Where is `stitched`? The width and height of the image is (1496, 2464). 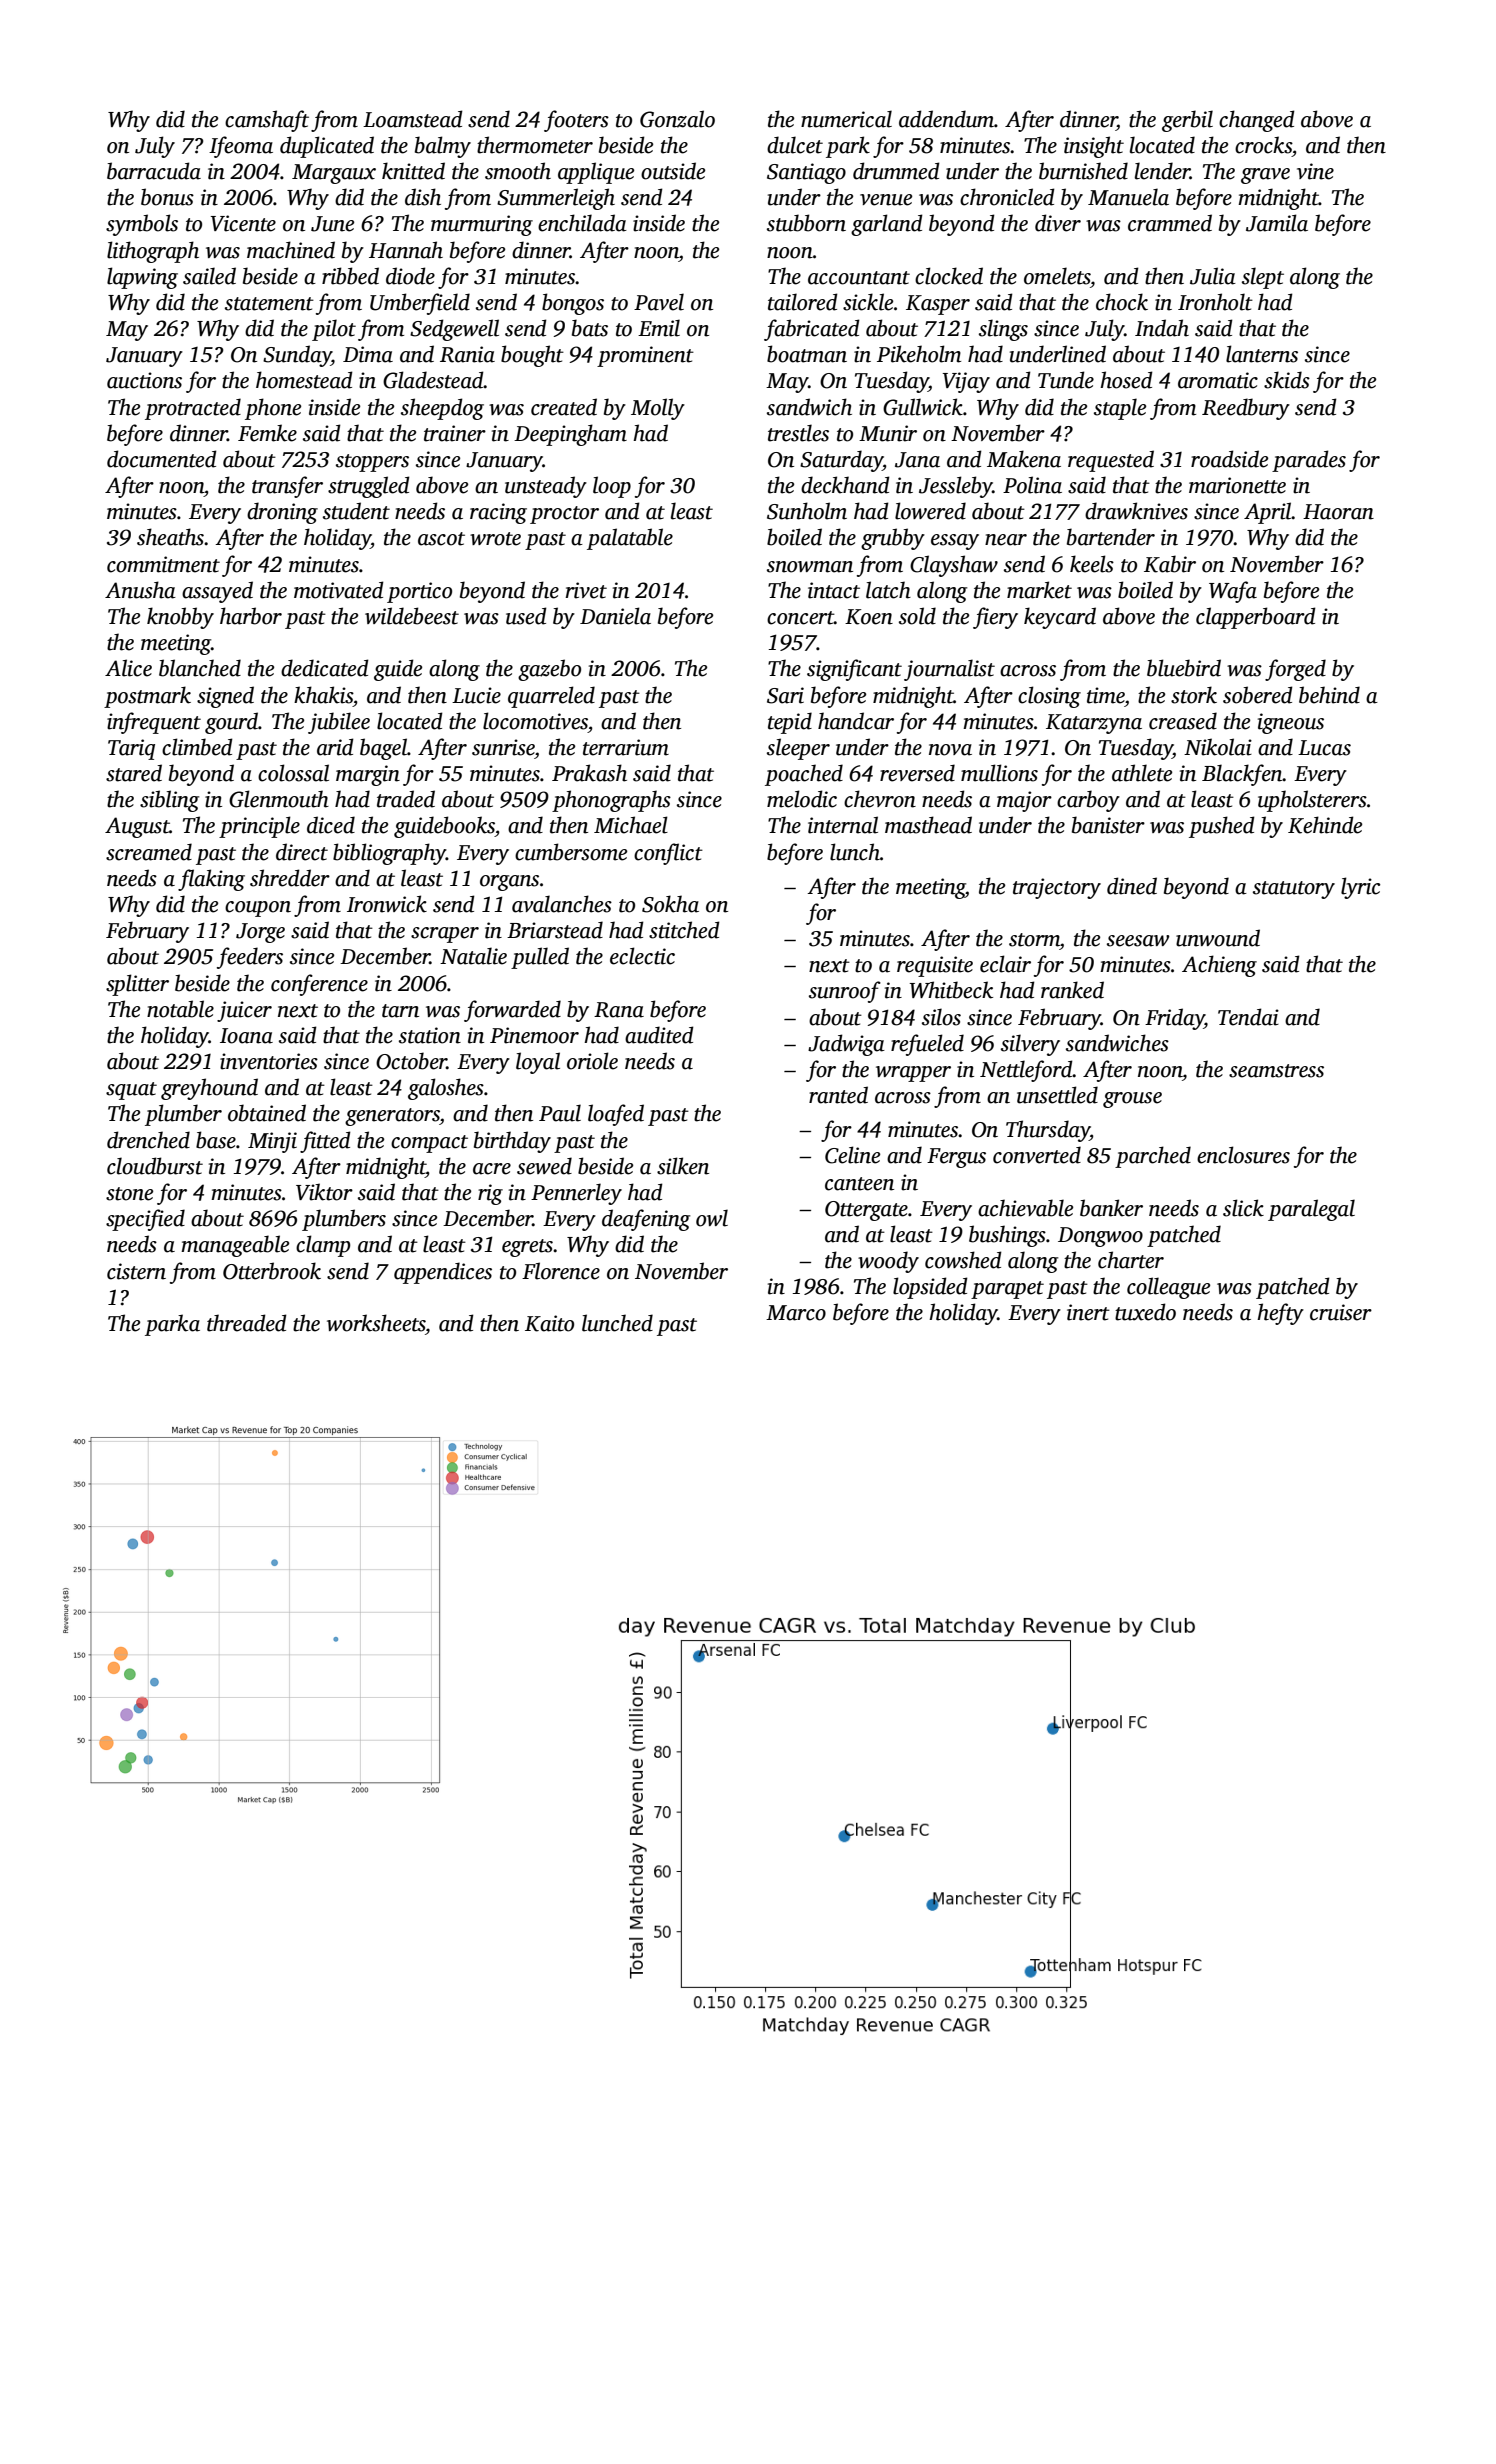 stitched is located at coordinates (684, 930).
